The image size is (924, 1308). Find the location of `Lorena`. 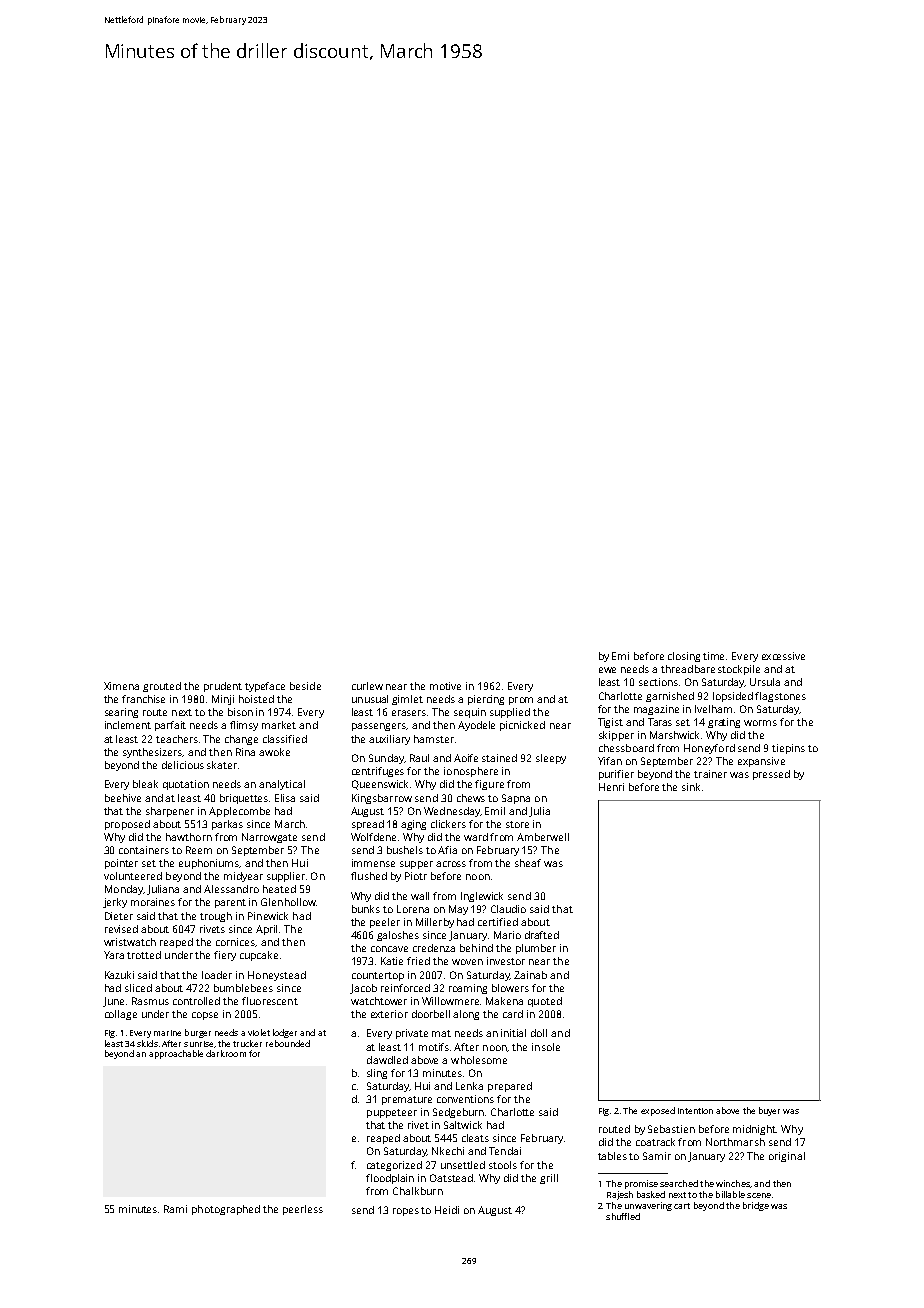

Lorena is located at coordinates (413, 909).
